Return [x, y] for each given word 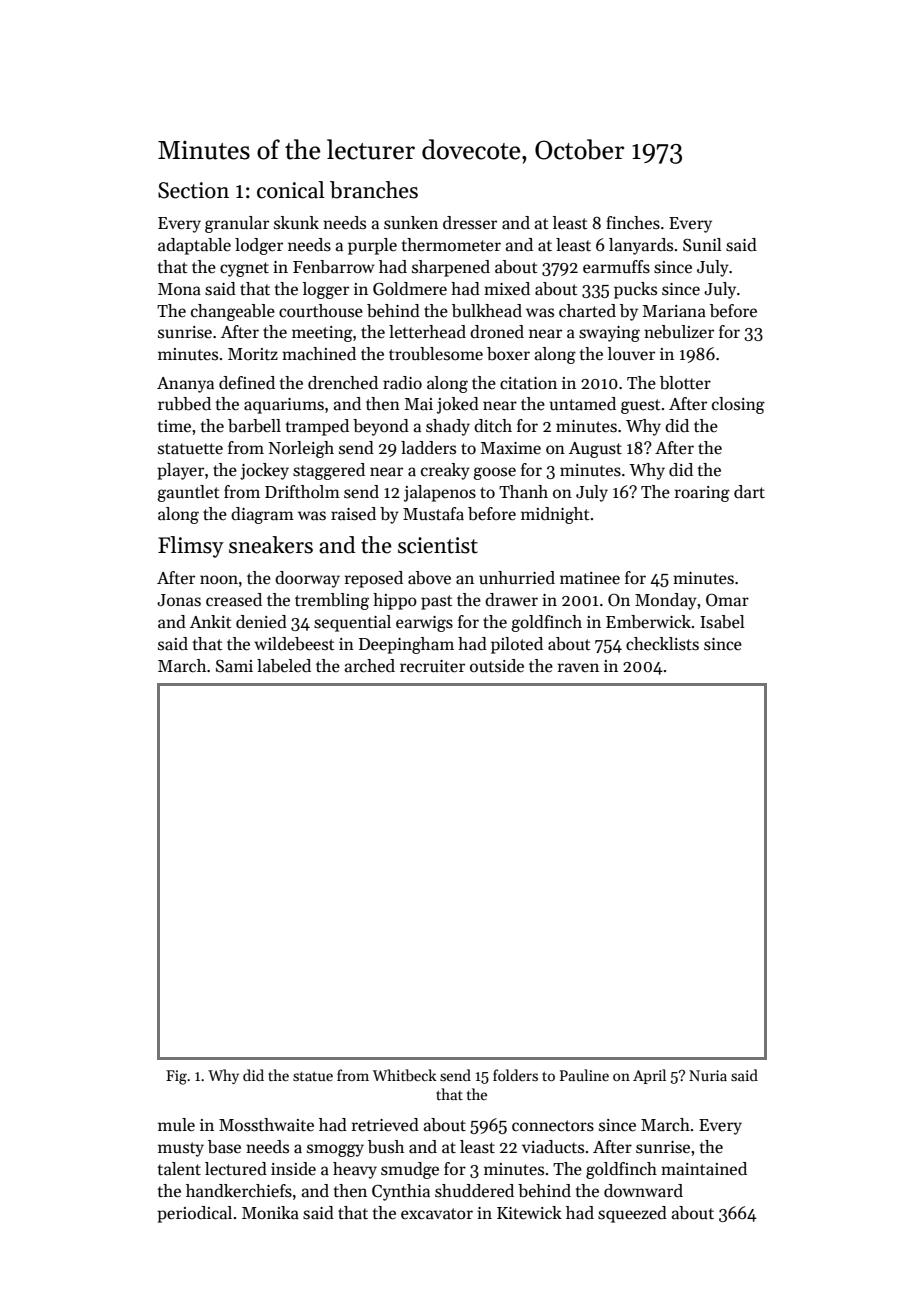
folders [515, 1075]
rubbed [184, 404]
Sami [234, 666]
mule [176, 1125]
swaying [609, 334]
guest [640, 406]
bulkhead [487, 311]
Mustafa [433, 513]
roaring [702, 494]
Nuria [708, 1075]
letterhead [427, 332]
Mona [179, 289]
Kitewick [529, 1213]
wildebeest [294, 644]
